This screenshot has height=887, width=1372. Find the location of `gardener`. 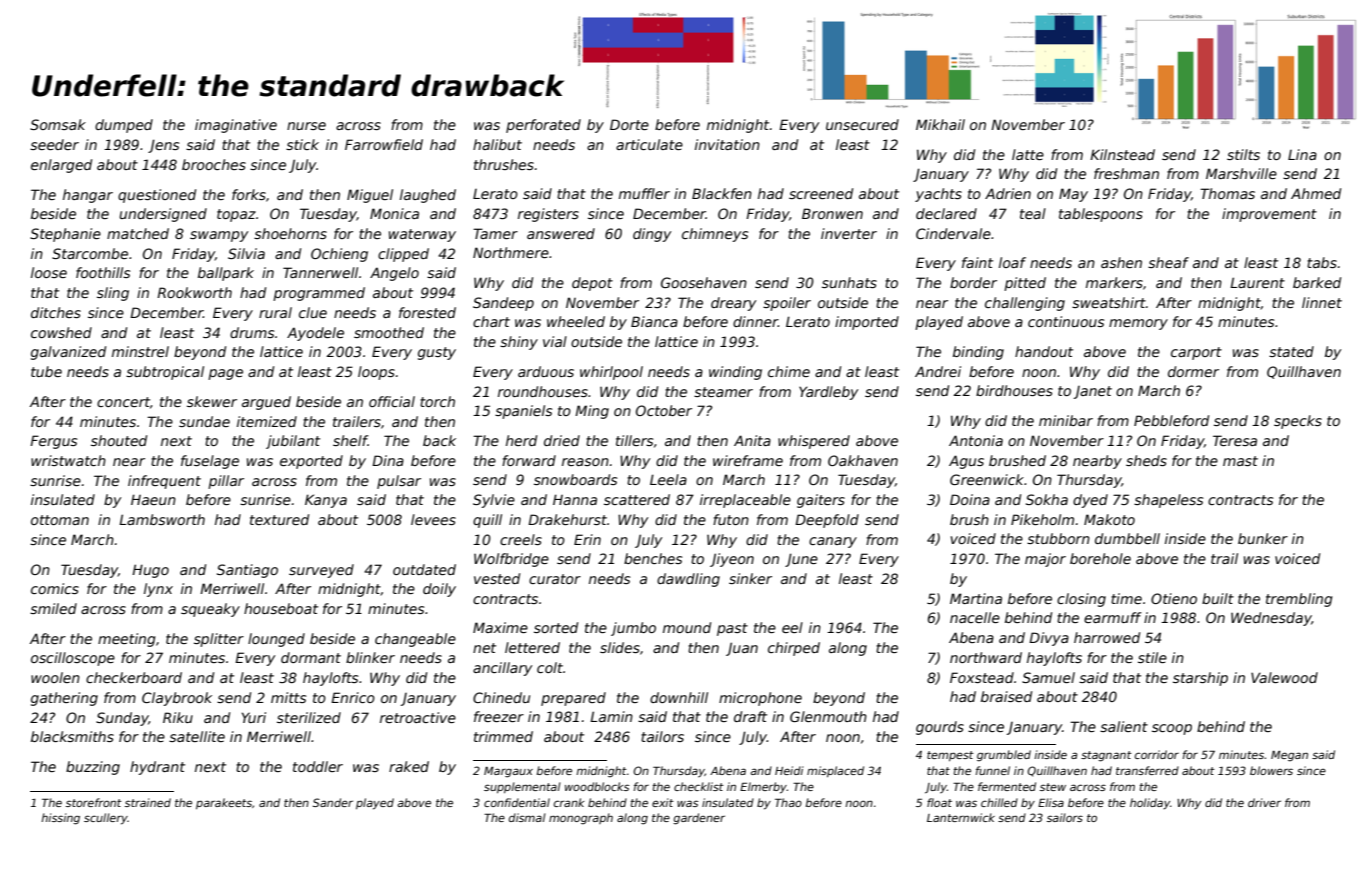

gardener is located at coordinates (699, 819).
